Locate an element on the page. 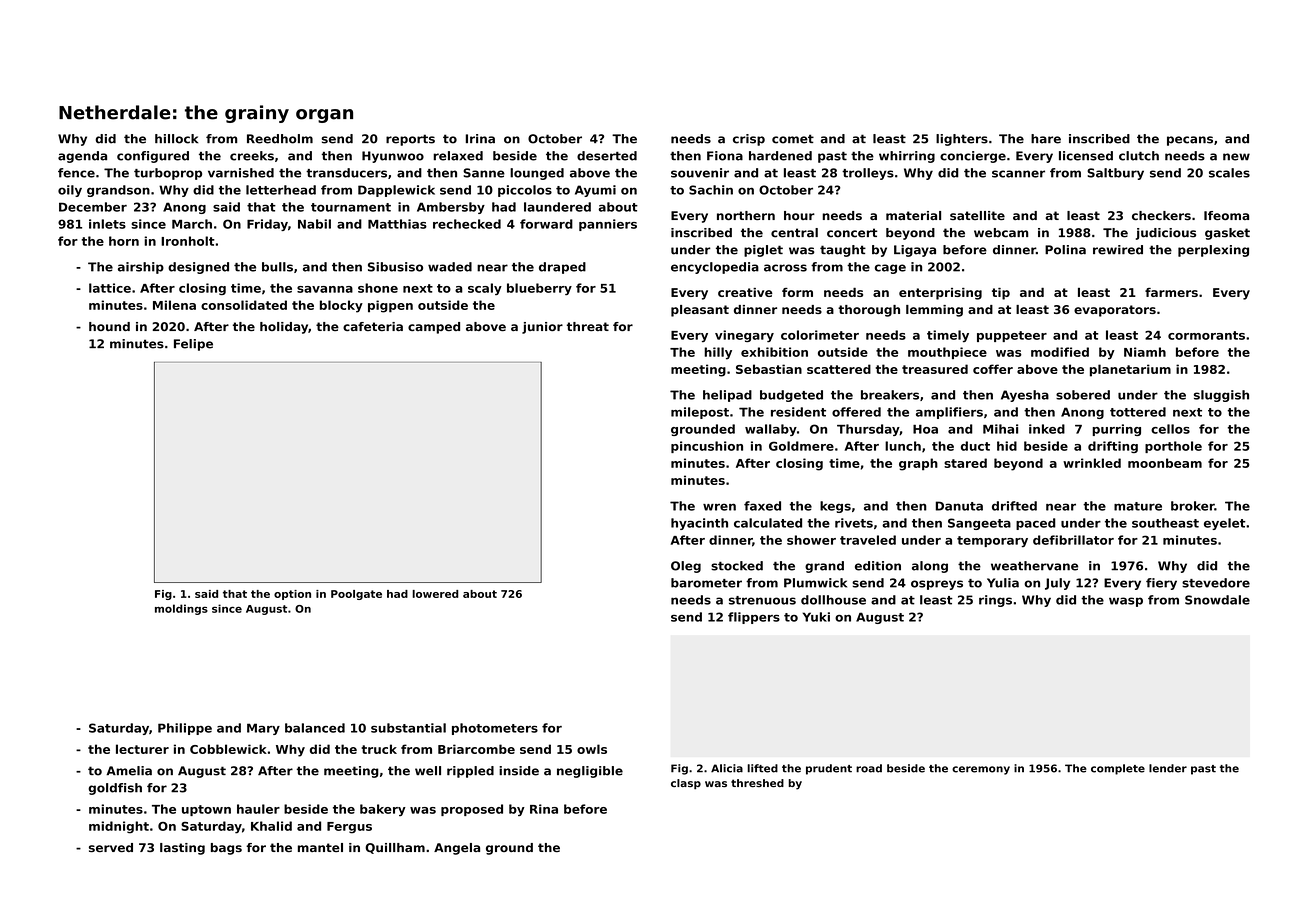 Image resolution: width=1308 pixels, height=924 pixels. wasp is located at coordinates (1126, 602).
